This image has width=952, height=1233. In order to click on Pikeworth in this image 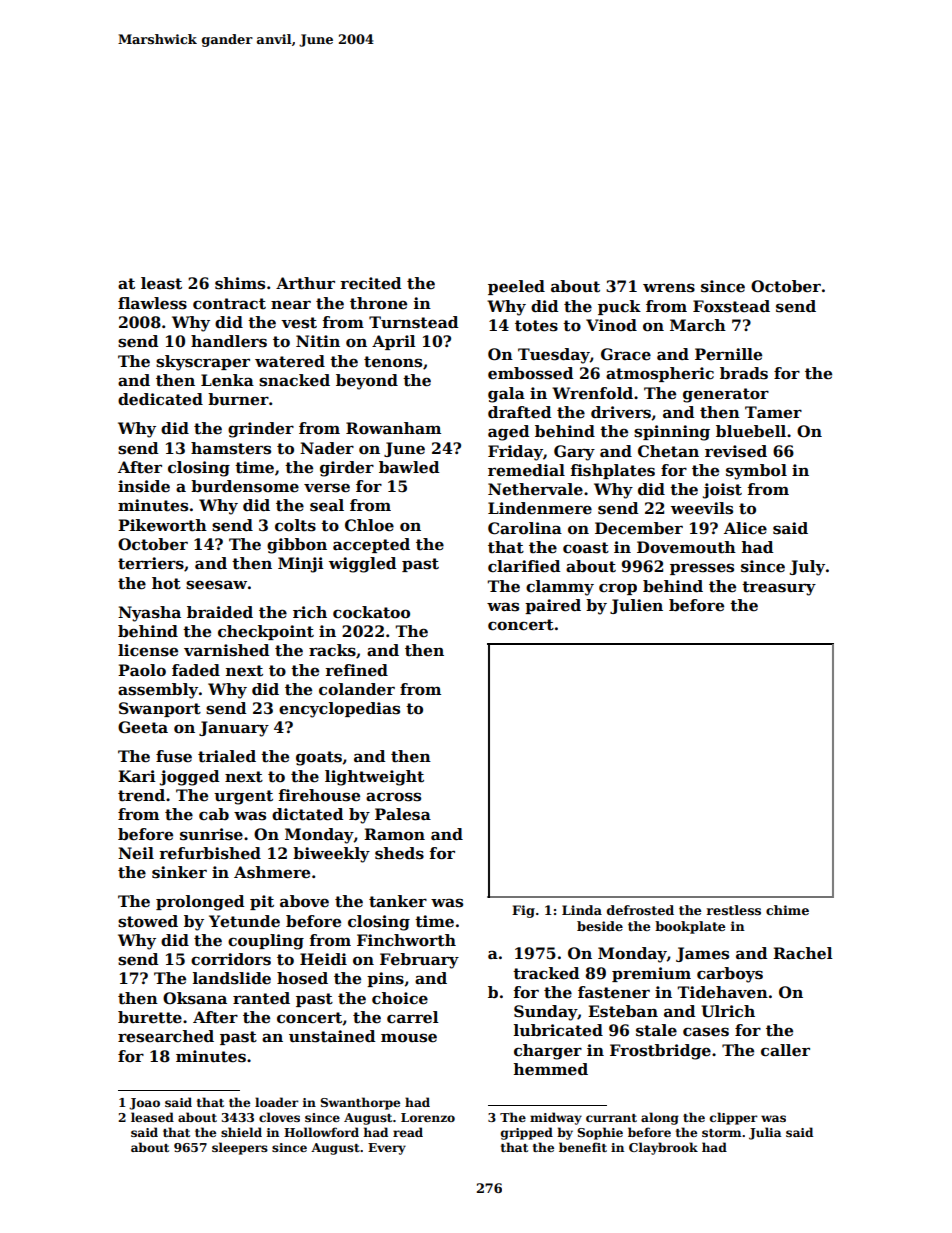, I will do `click(162, 525)`.
